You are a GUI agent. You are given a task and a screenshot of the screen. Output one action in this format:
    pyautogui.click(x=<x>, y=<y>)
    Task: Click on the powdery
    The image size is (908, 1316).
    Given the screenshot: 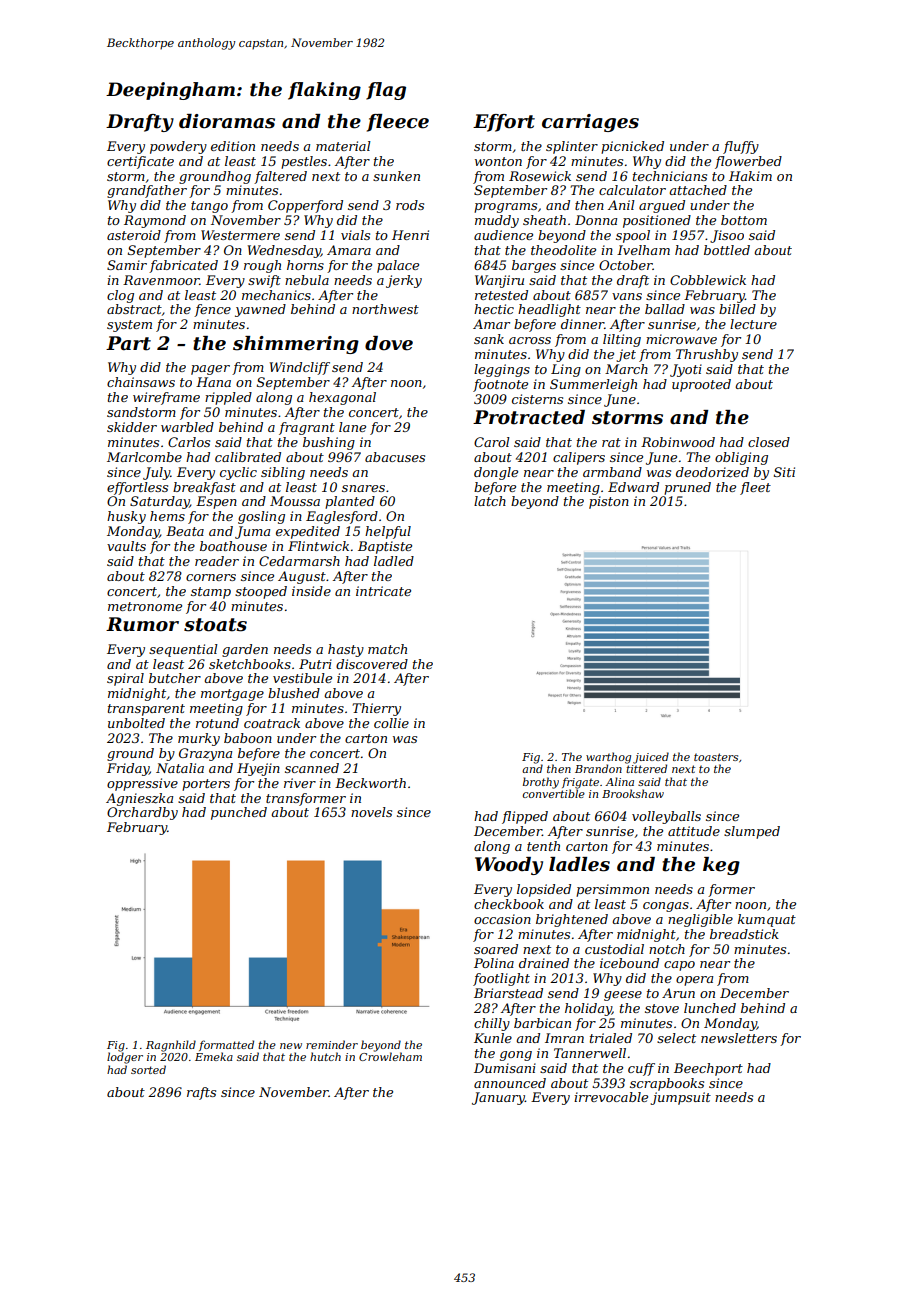 What is the action you would take?
    pyautogui.click(x=178, y=147)
